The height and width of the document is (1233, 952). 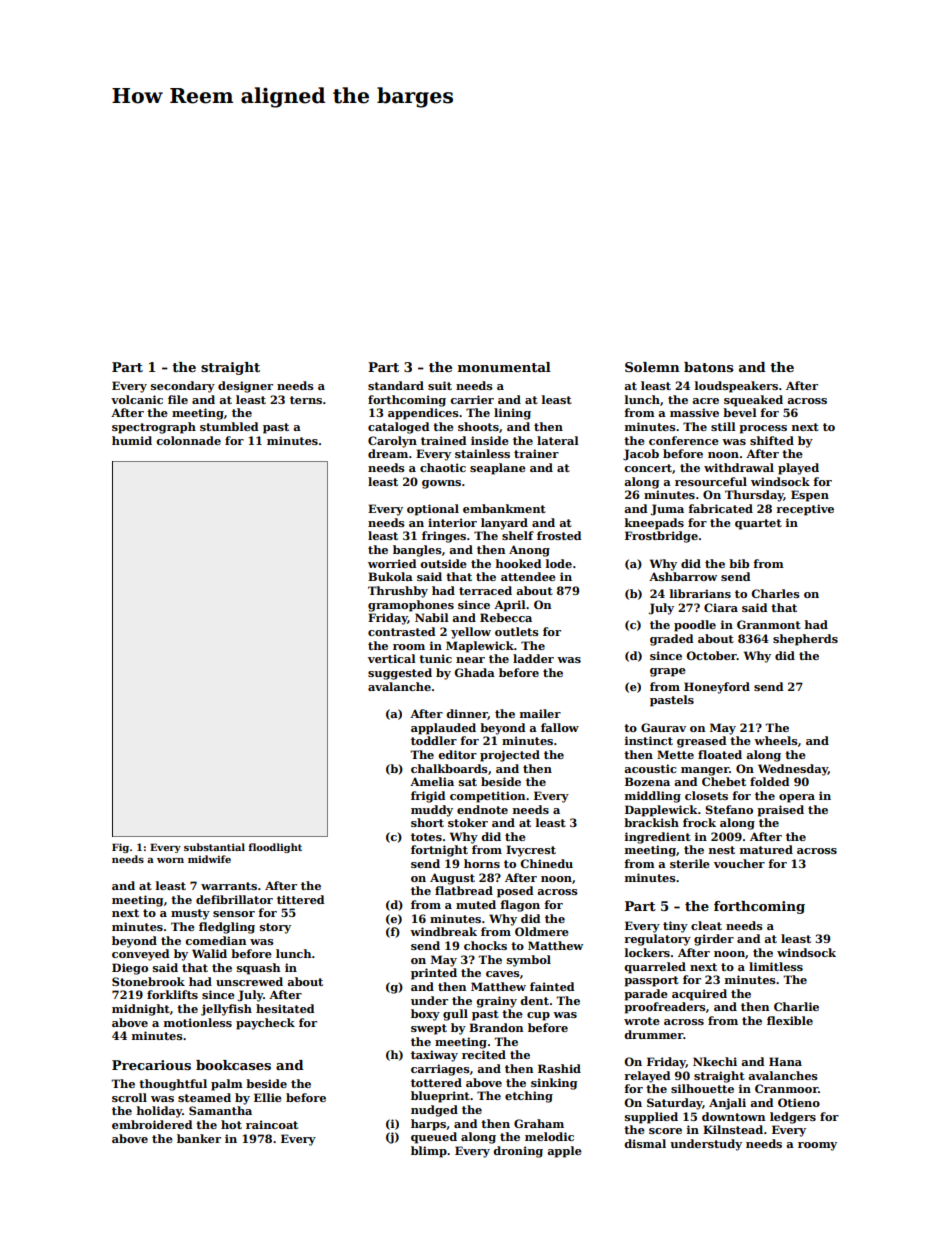 I want to click on frosted, so click(x=559, y=535).
